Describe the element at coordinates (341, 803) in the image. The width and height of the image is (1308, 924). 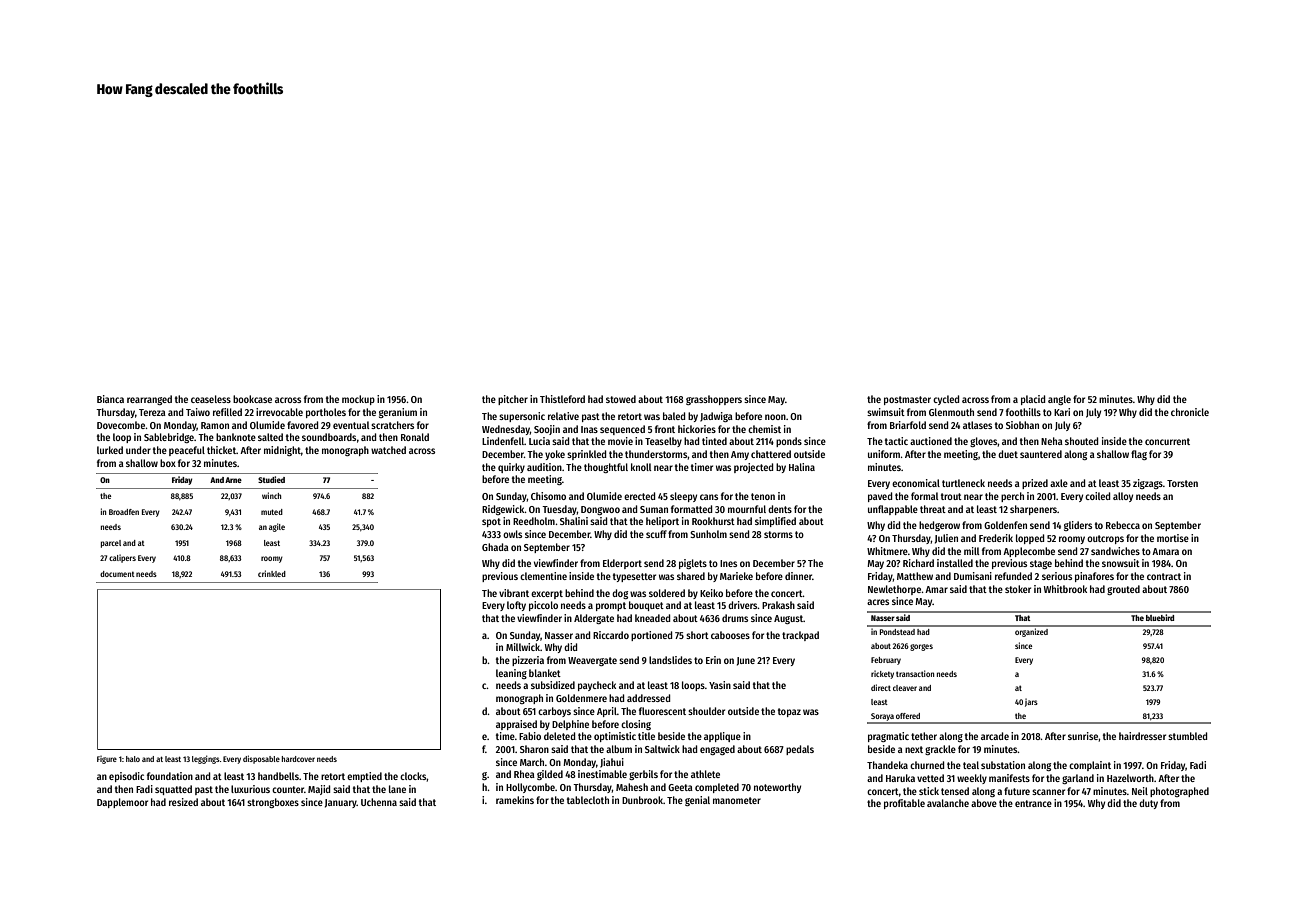
I see `January` at that location.
